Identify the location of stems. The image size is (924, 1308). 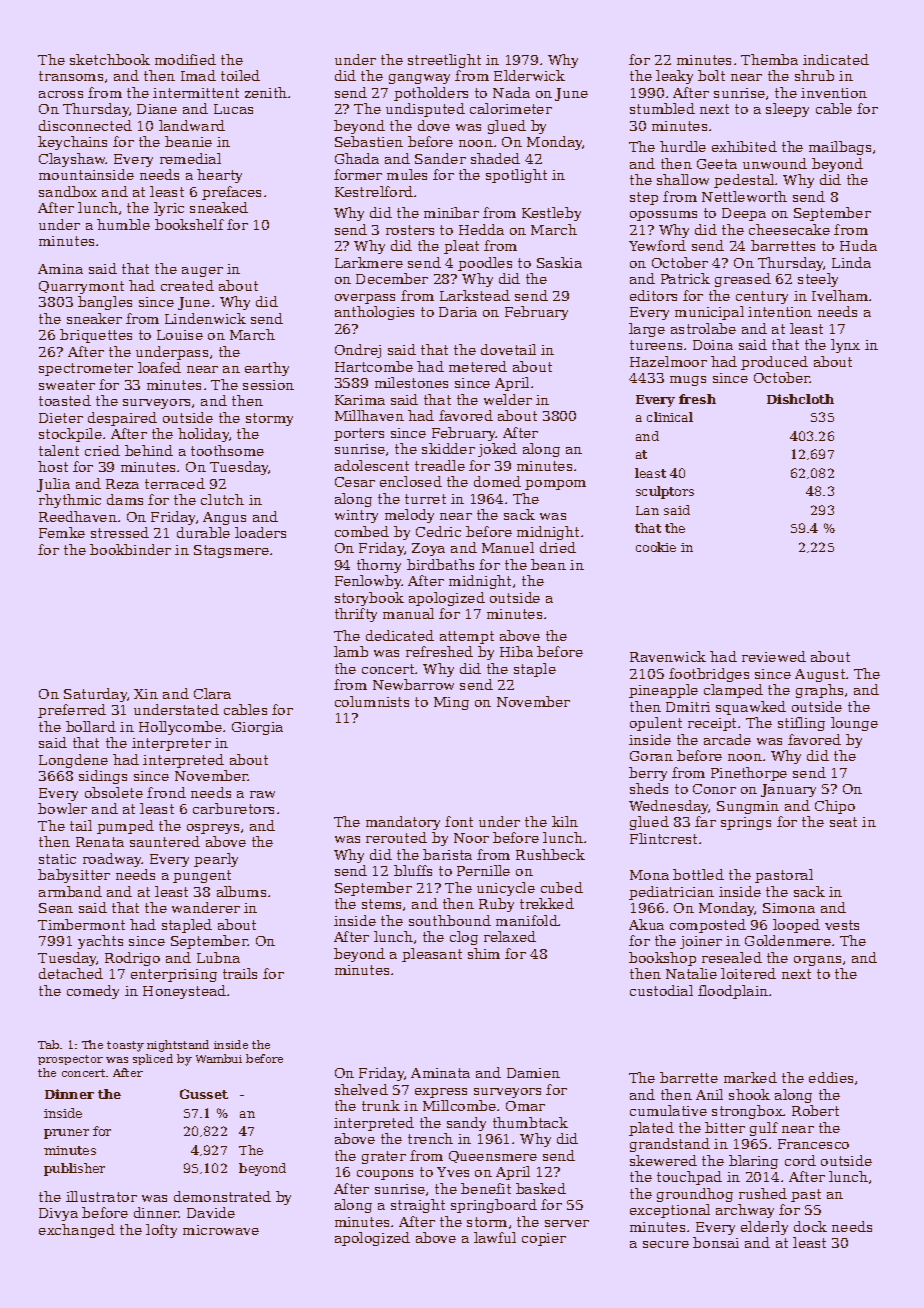
(381, 904).
